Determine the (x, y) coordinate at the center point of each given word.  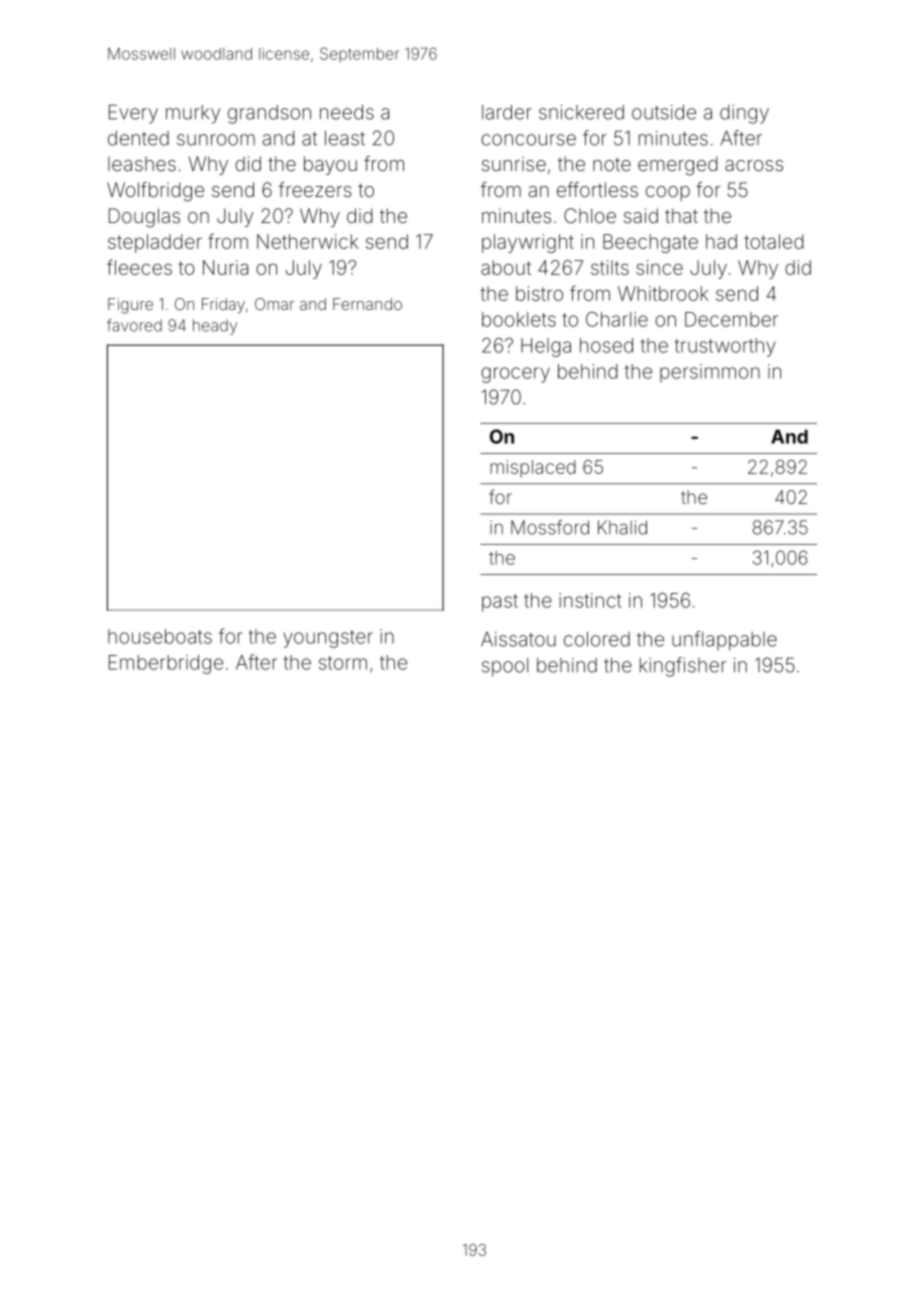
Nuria (225, 267)
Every (133, 114)
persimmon (710, 373)
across (754, 165)
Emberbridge (166, 664)
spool (505, 667)
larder (507, 112)
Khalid (622, 527)
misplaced (532, 469)
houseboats (160, 636)
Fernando (367, 304)
